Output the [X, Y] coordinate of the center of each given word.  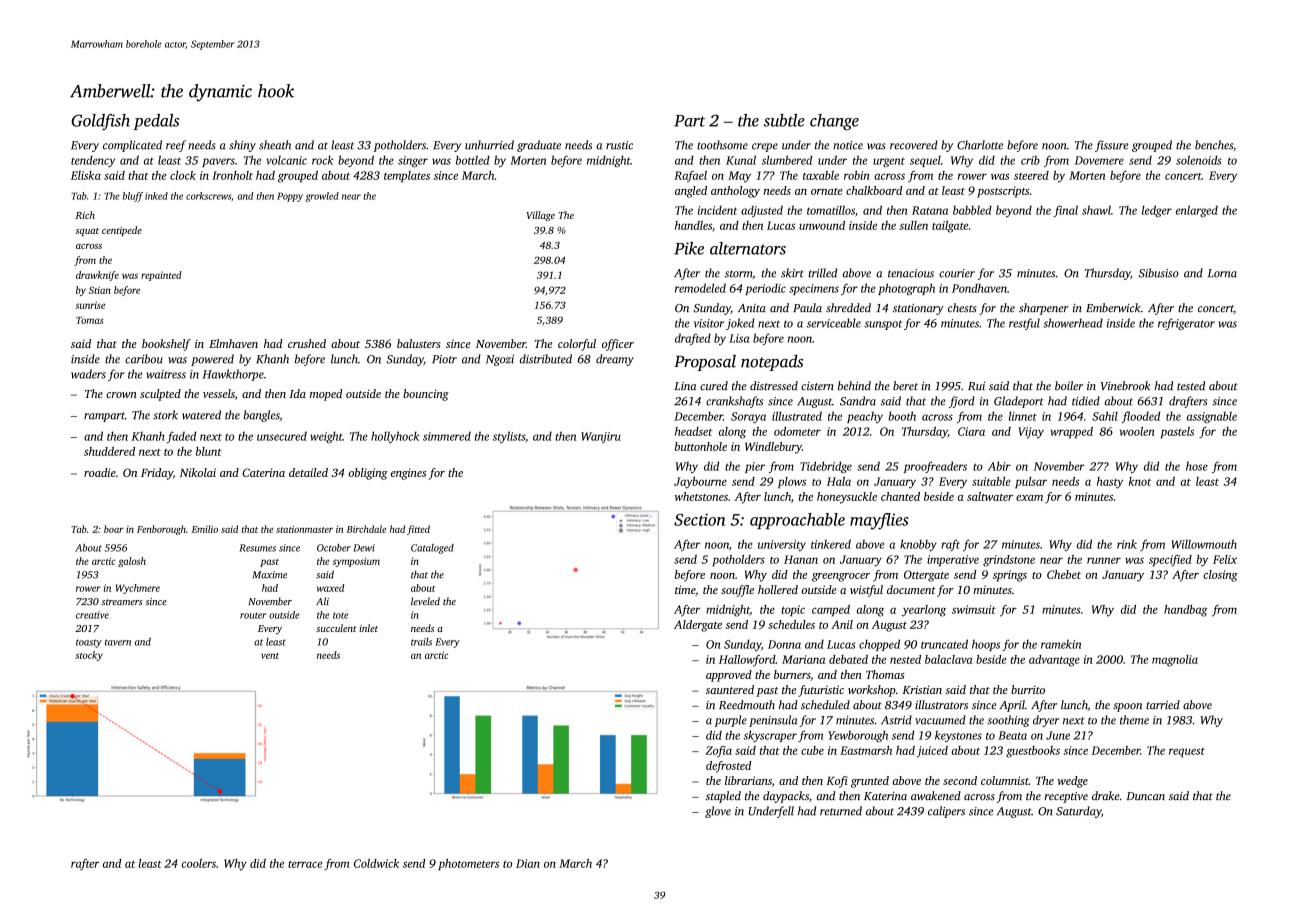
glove [718, 812]
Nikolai [198, 472]
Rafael [690, 177]
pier [755, 467]
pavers [218, 162]
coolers [199, 863]
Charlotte [980, 145]
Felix [1225, 559]
